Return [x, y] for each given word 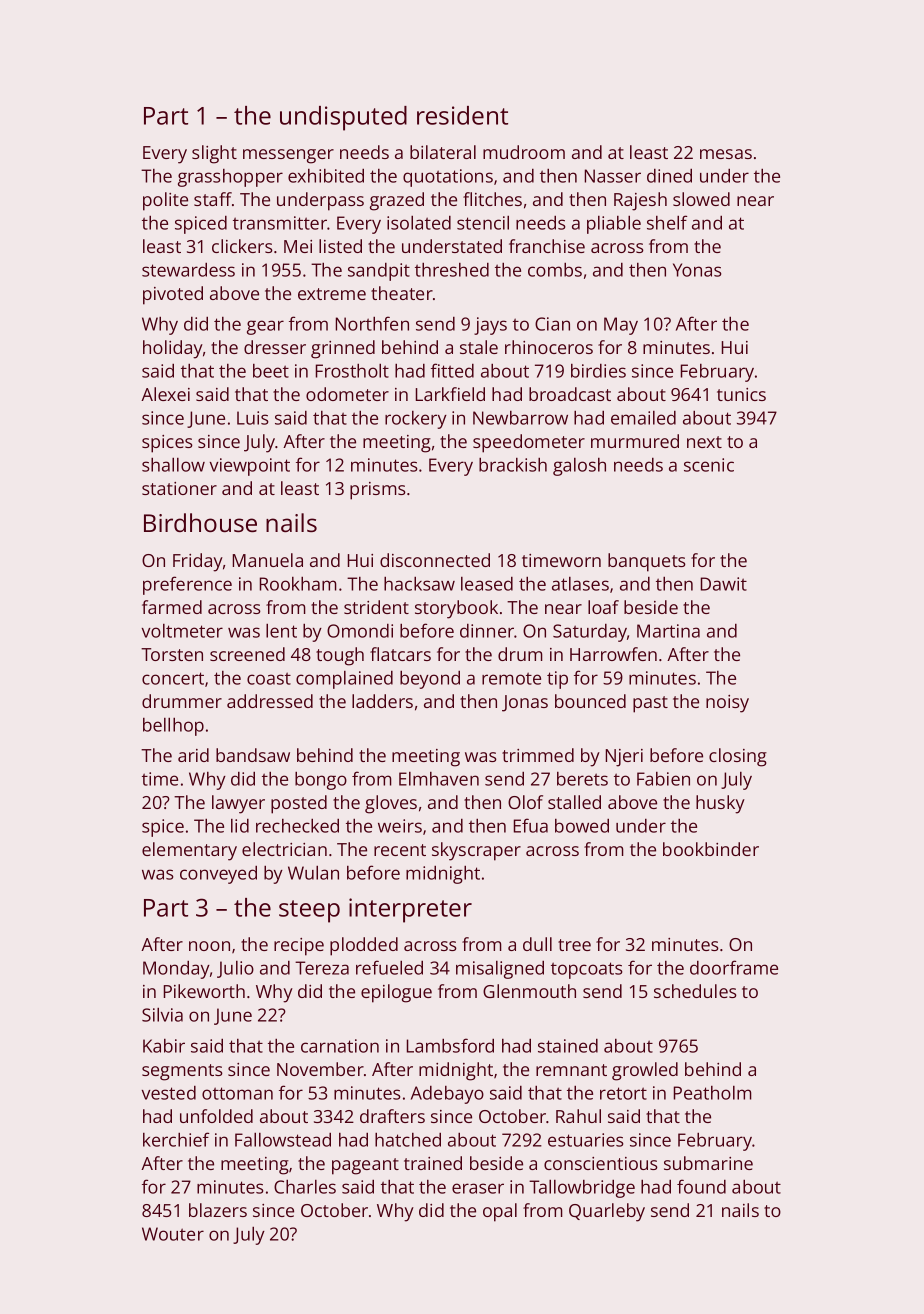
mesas [726, 154]
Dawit [724, 584]
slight [214, 154]
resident [462, 115]
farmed [172, 607]
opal [500, 1212]
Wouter [173, 1234]
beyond [430, 680]
